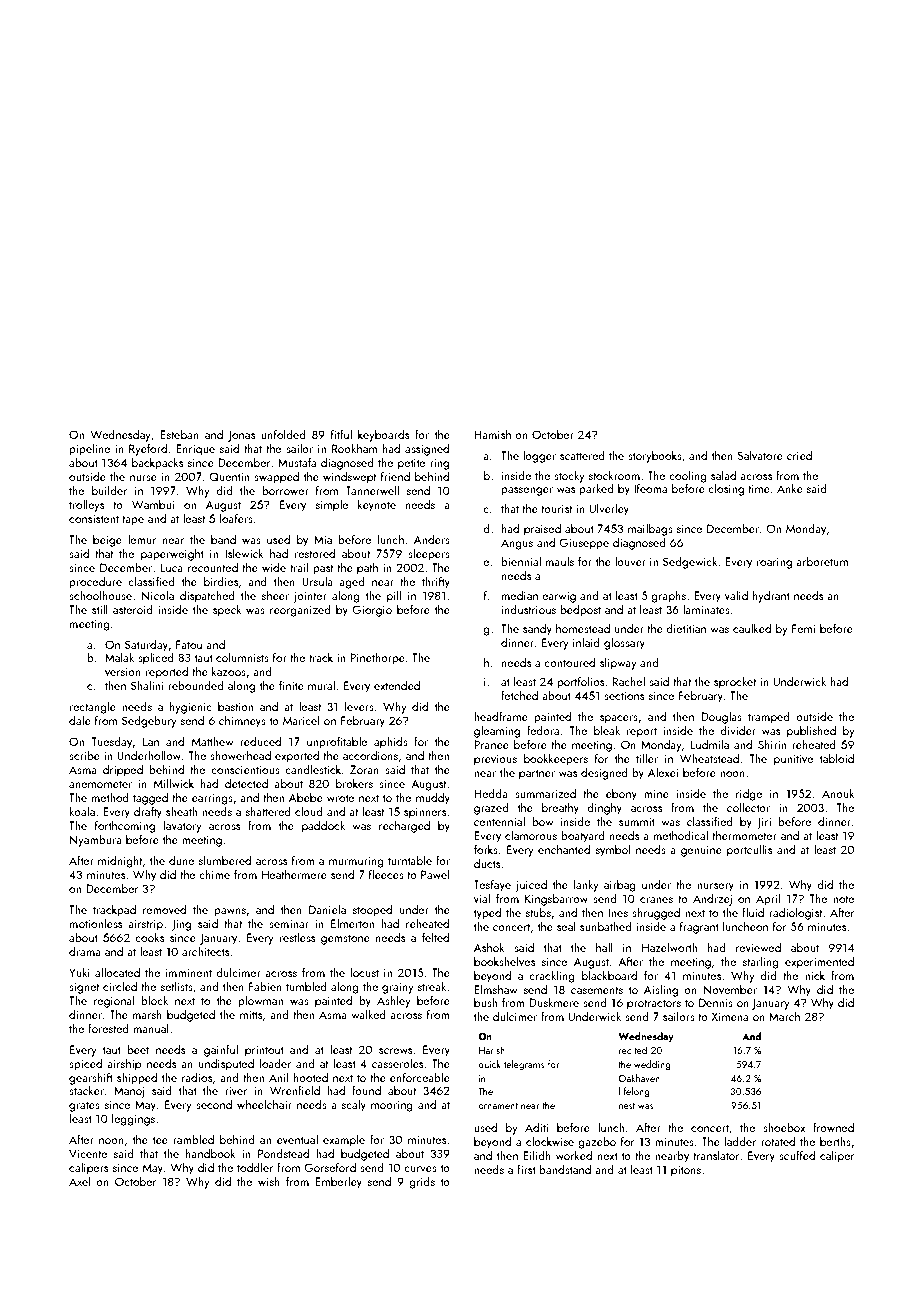 This document has width=924, height=1308. What do you see at coordinates (242, 657) in the document?
I see `columnists` at bounding box center [242, 657].
